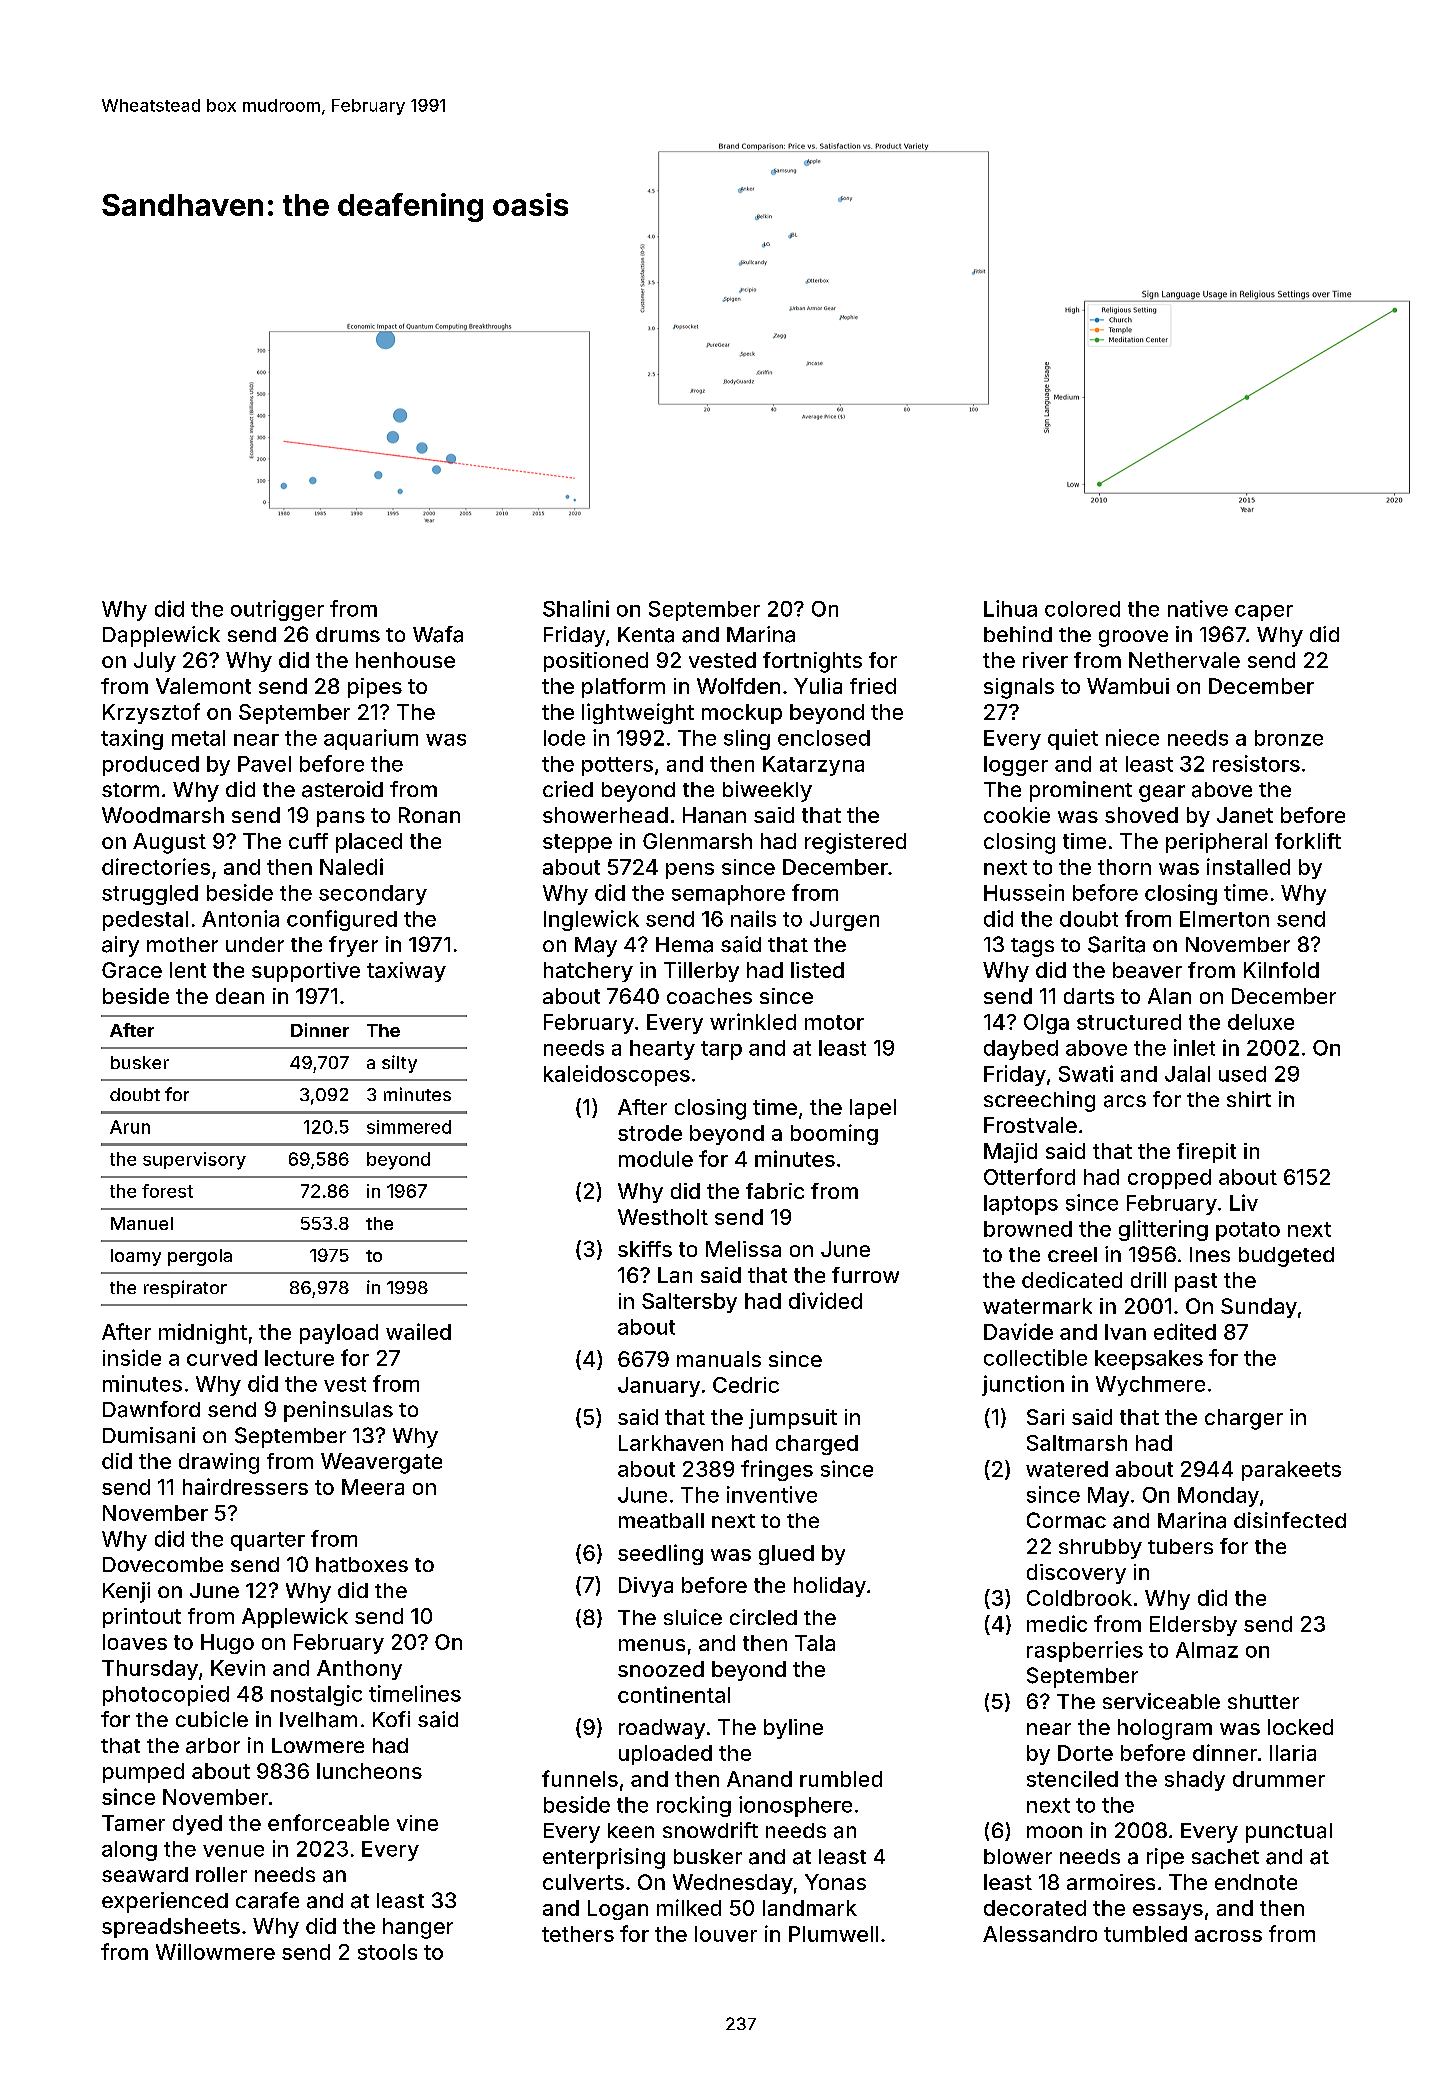 The image size is (1450, 2100). What do you see at coordinates (873, 686) in the screenshot?
I see `fried` at bounding box center [873, 686].
